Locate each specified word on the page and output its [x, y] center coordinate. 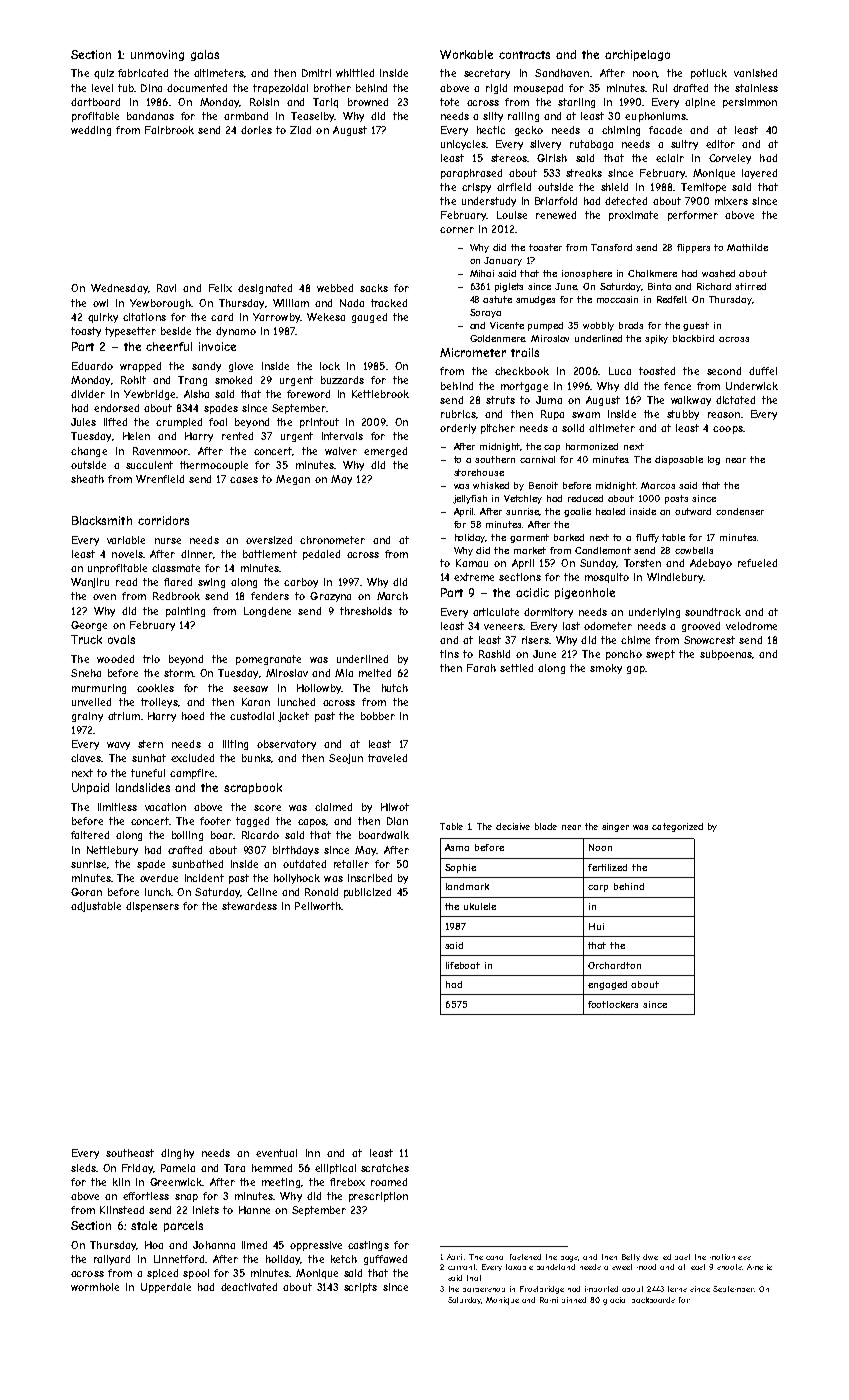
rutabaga [591, 145]
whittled [355, 73]
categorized [677, 827]
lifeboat [463, 965]
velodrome [751, 626]
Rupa [552, 415]
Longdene [267, 612]
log [714, 460]
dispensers [152, 907]
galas [205, 55]
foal [218, 422]
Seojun [346, 759]
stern [150, 744]
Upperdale [166, 1288]
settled [516, 668]
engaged [607, 985]
